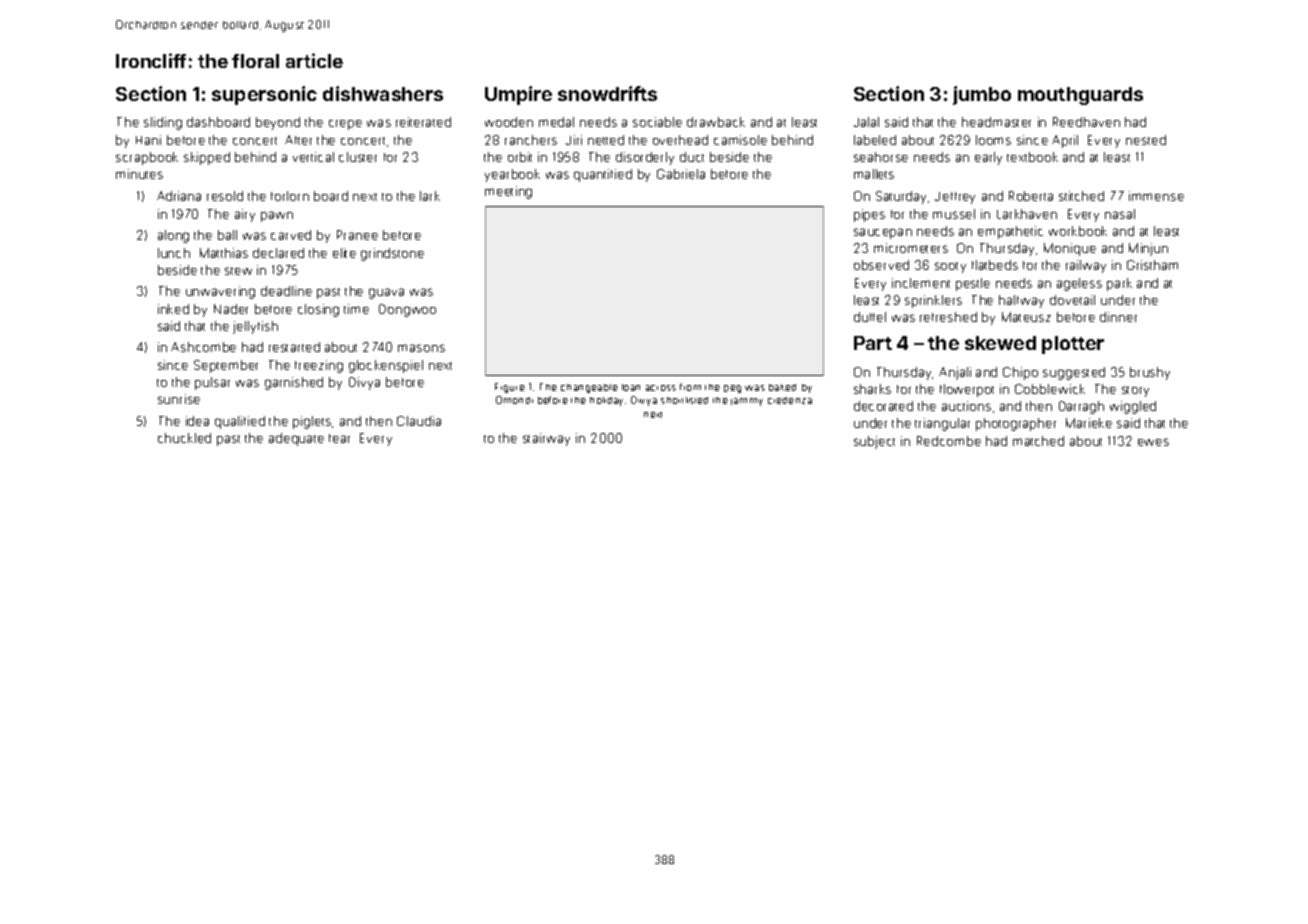  Describe the element at coordinates (1156, 196) in the screenshot. I see `immense` at that location.
